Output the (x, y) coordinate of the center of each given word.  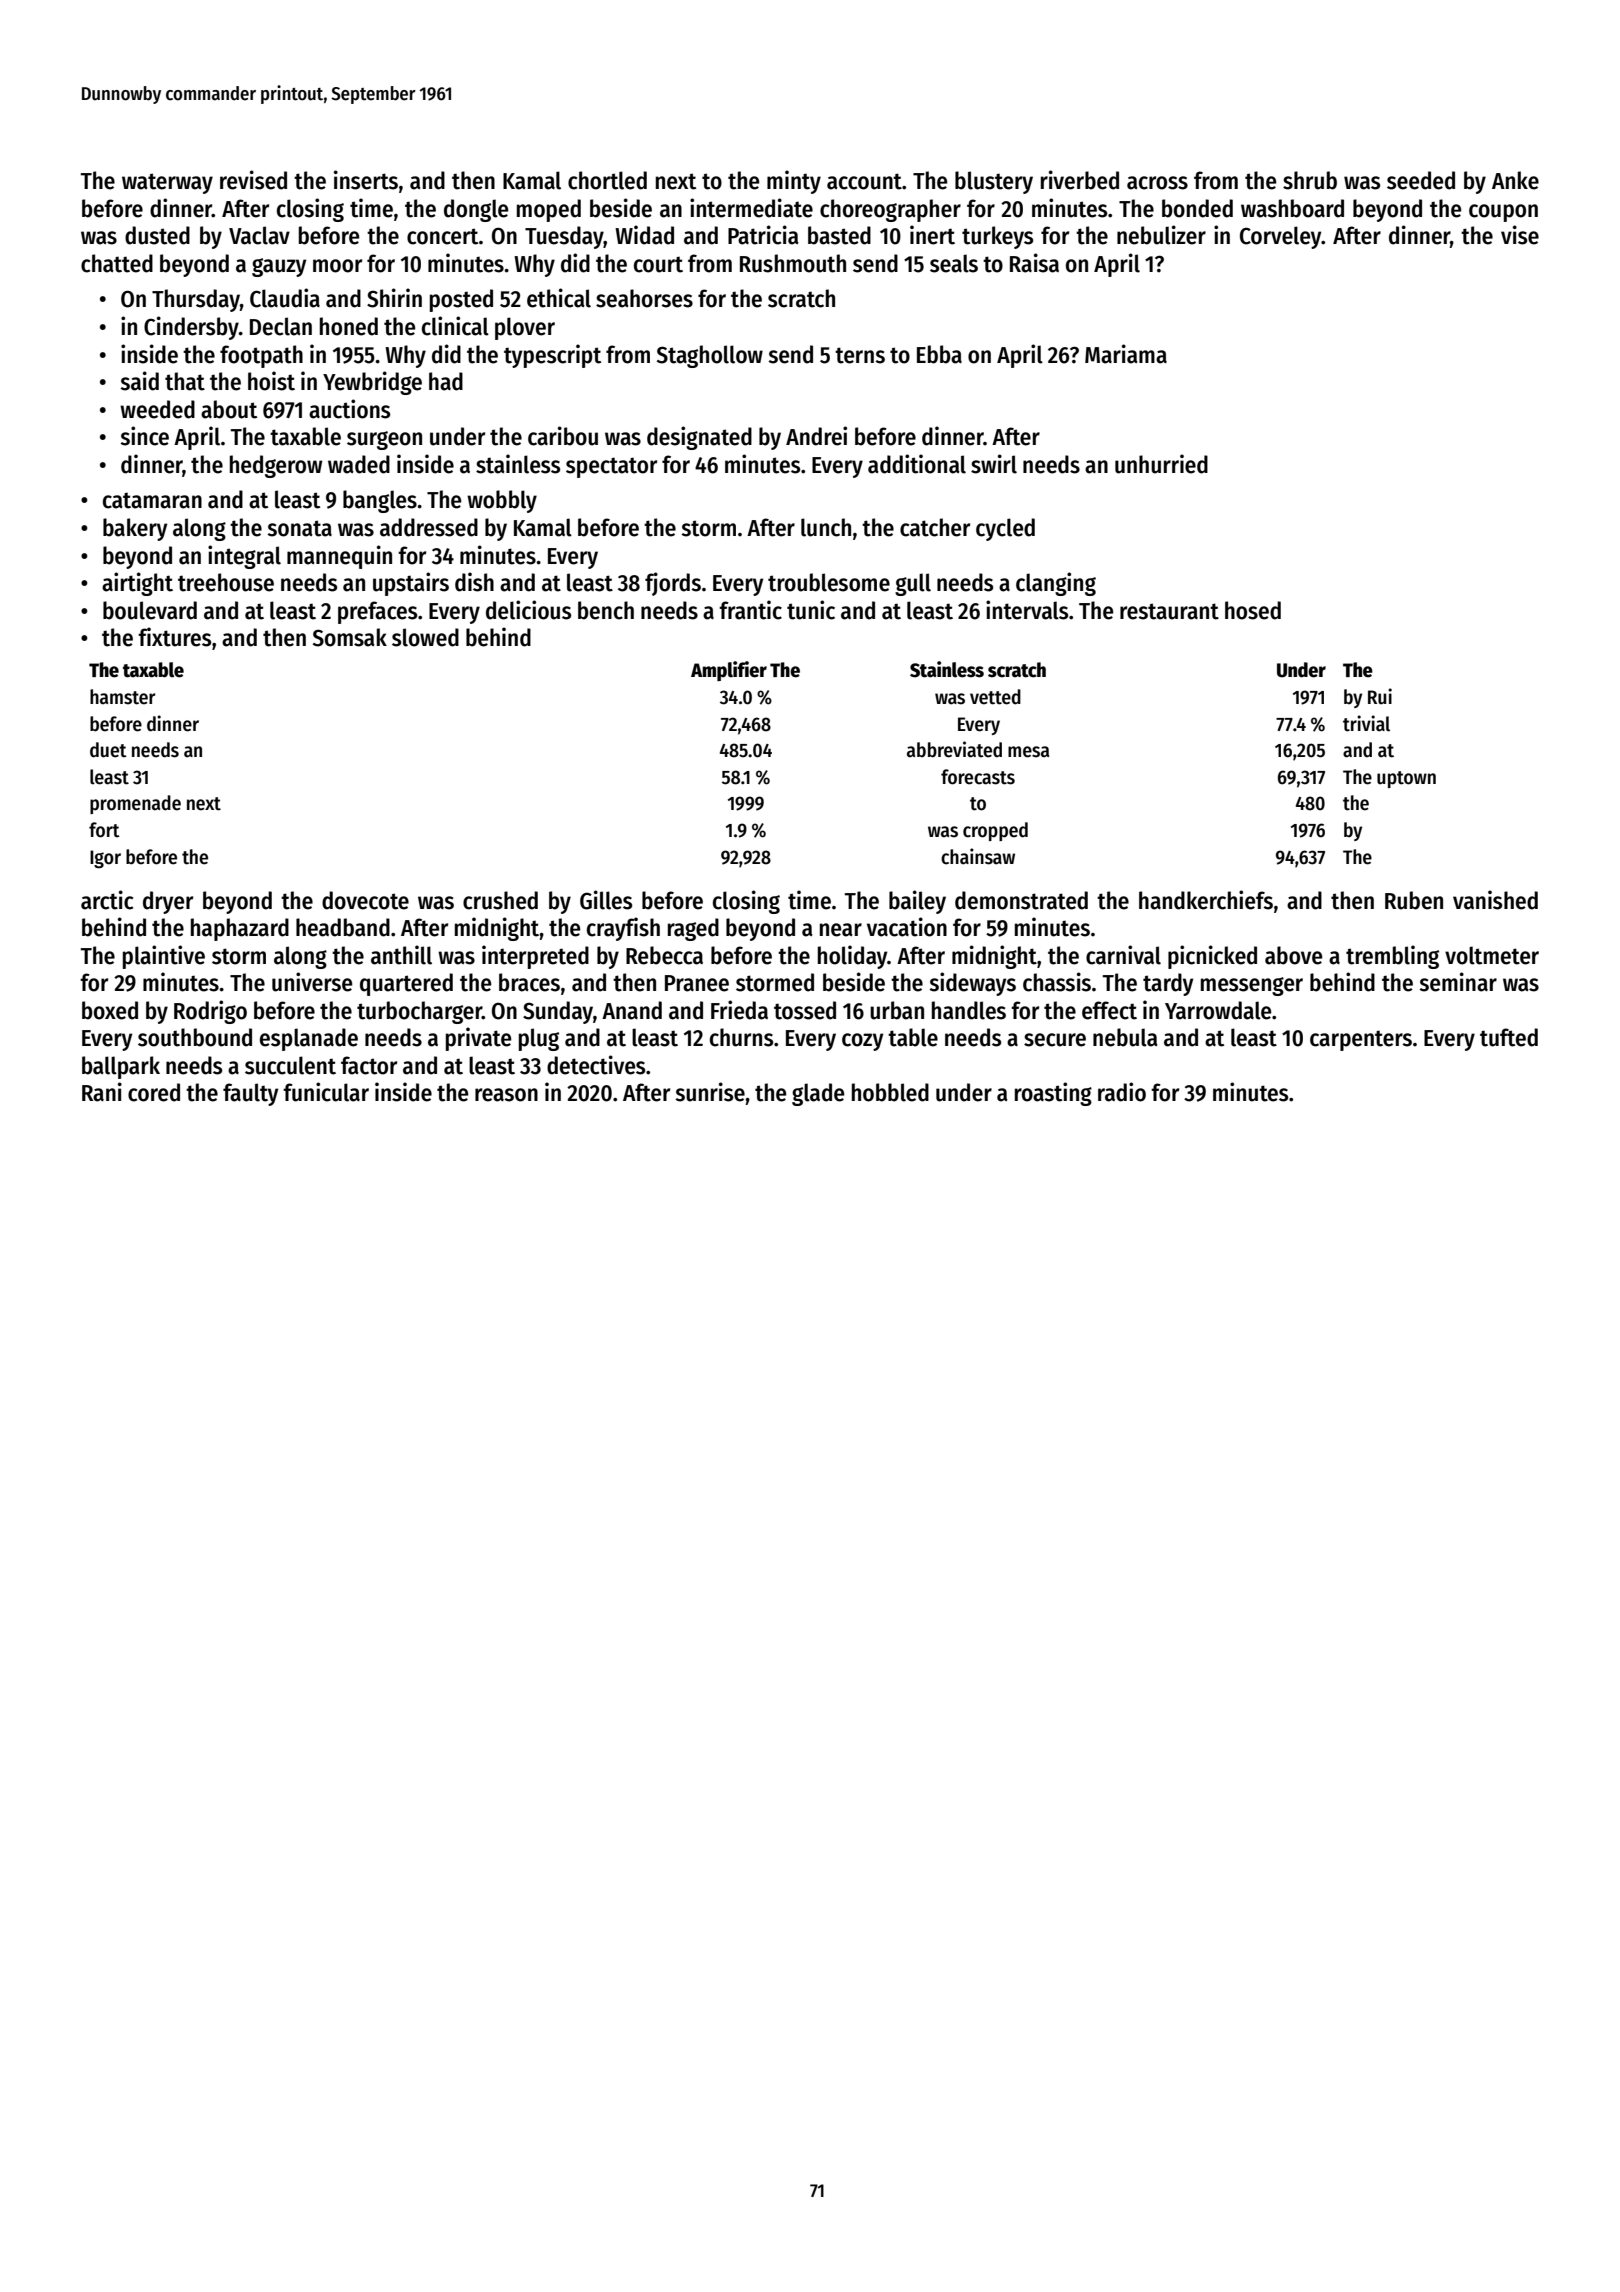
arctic (107, 900)
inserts (366, 180)
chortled (607, 180)
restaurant (1169, 611)
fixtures (174, 637)
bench (606, 610)
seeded (1421, 180)
